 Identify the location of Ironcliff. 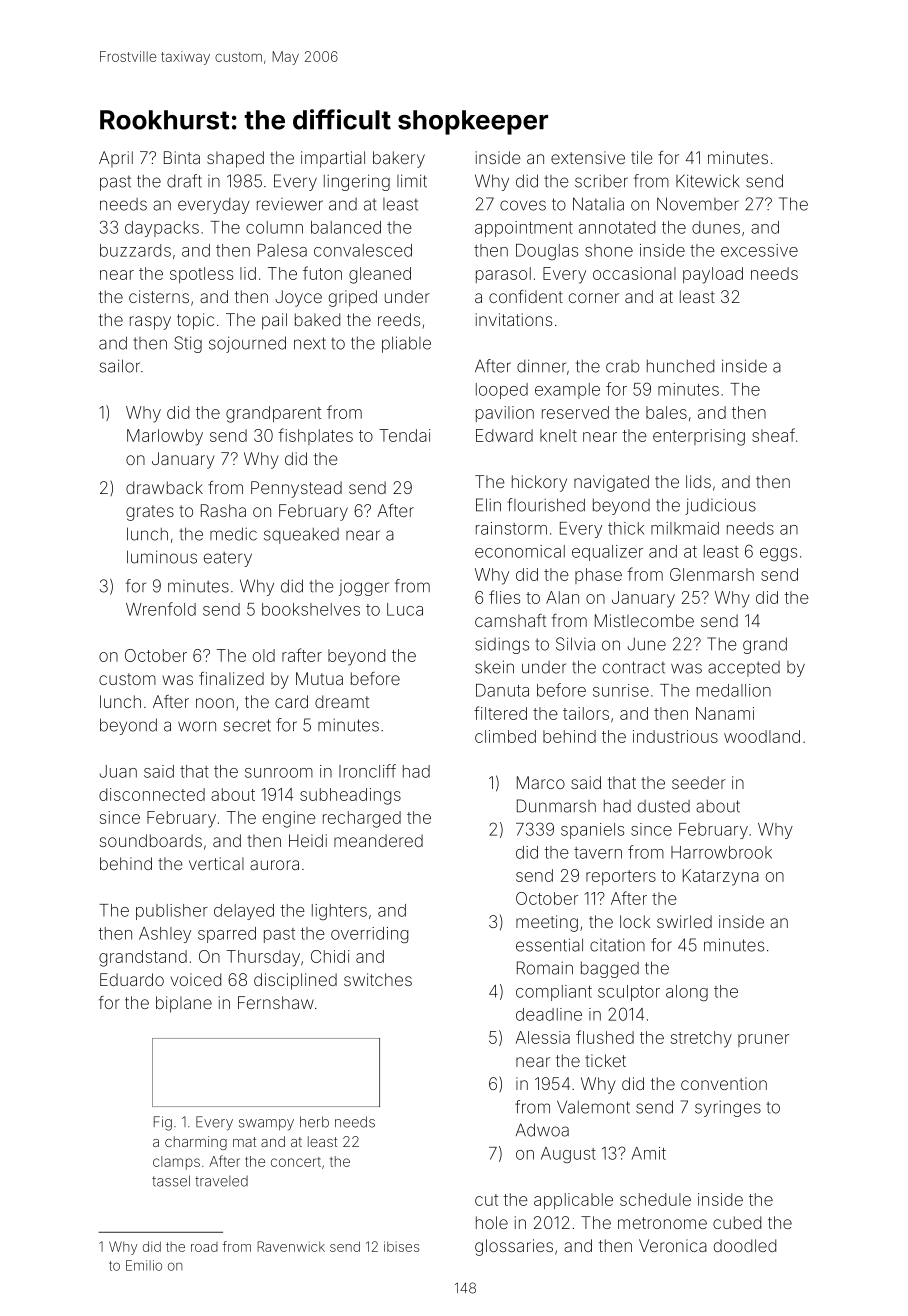
(367, 771).
